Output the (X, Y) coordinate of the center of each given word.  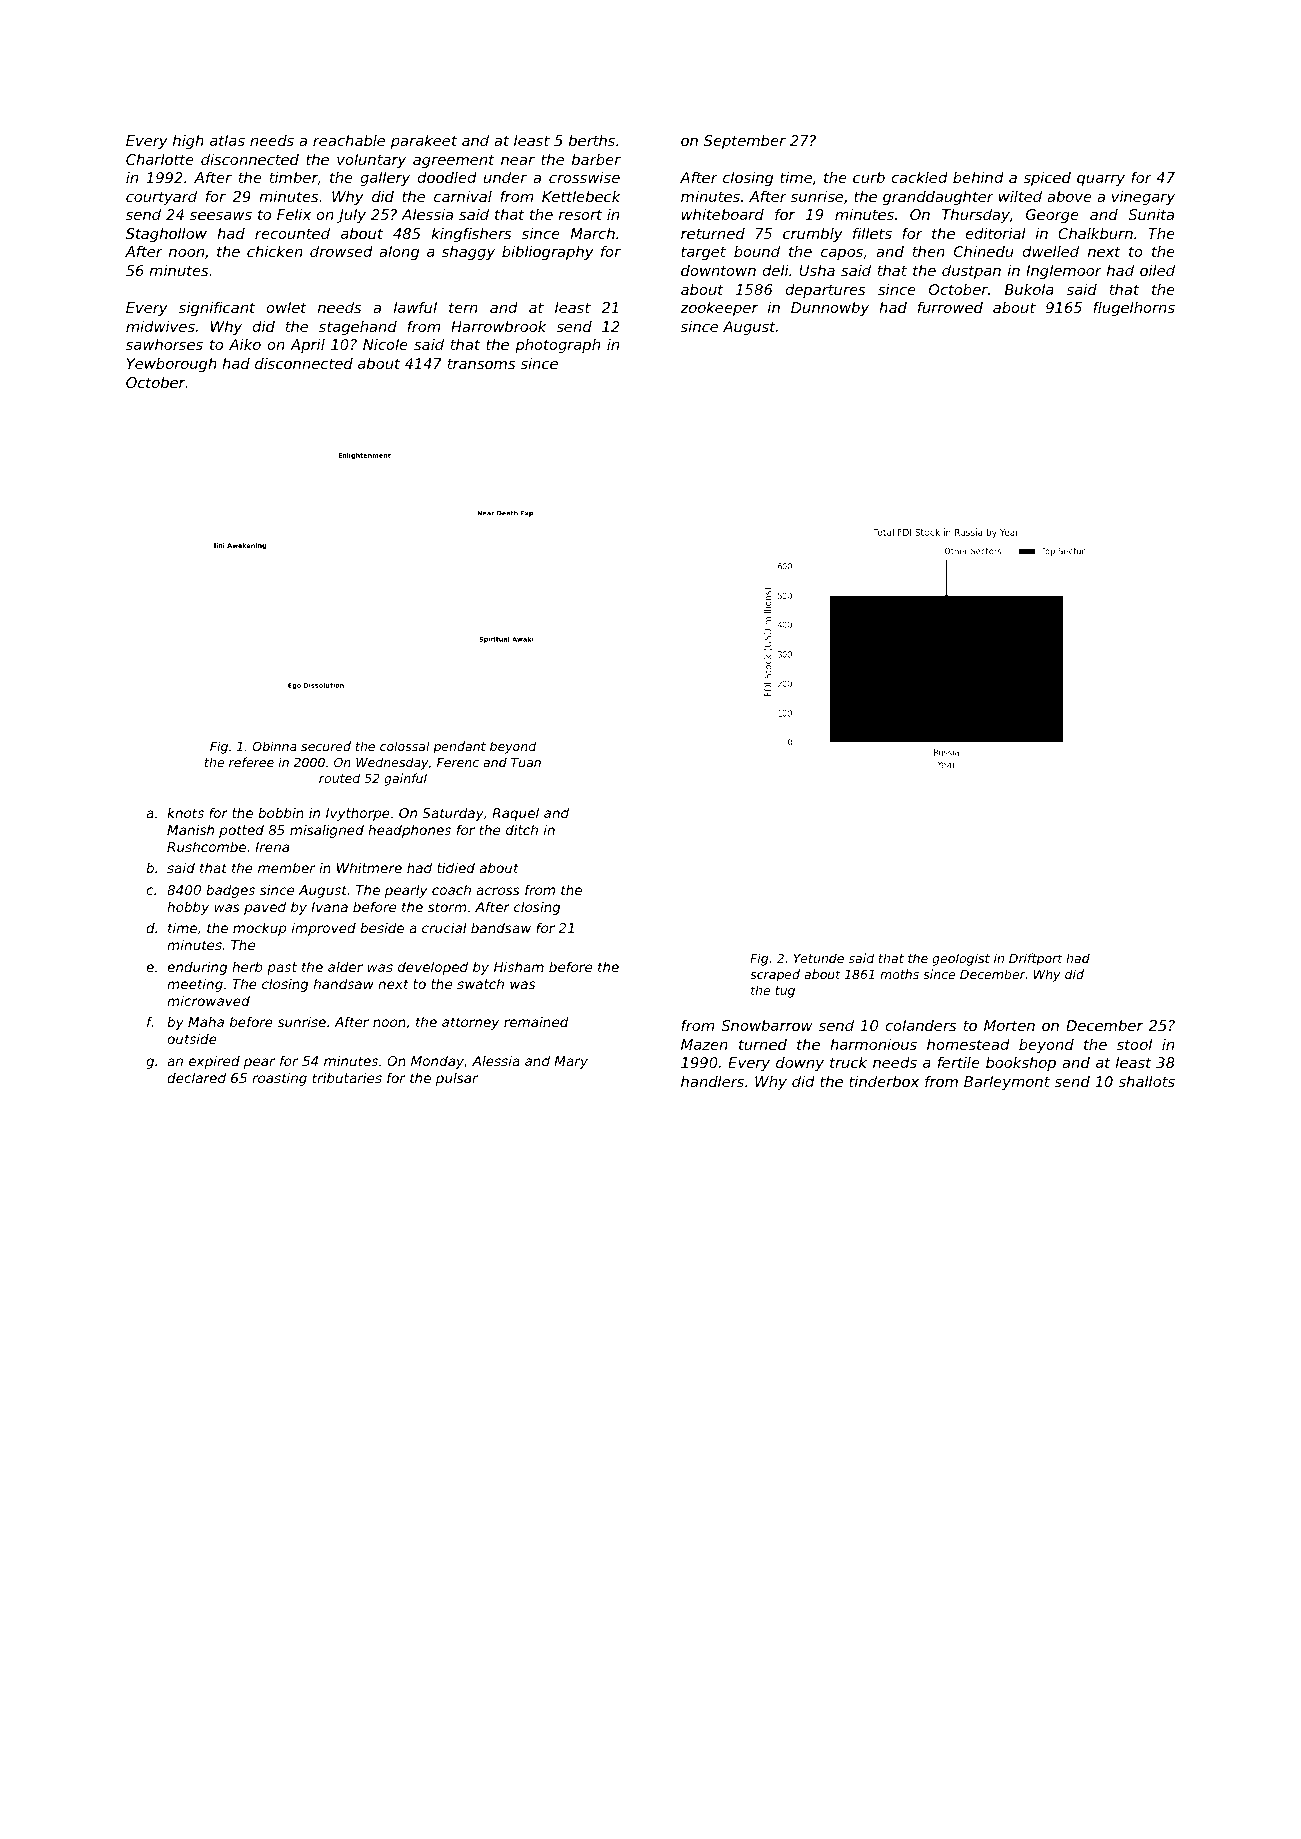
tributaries (347, 1077)
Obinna (275, 746)
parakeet (424, 142)
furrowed (950, 307)
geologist (961, 959)
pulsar (457, 1079)
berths (592, 140)
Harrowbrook (498, 326)
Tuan (526, 762)
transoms (482, 363)
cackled (919, 177)
